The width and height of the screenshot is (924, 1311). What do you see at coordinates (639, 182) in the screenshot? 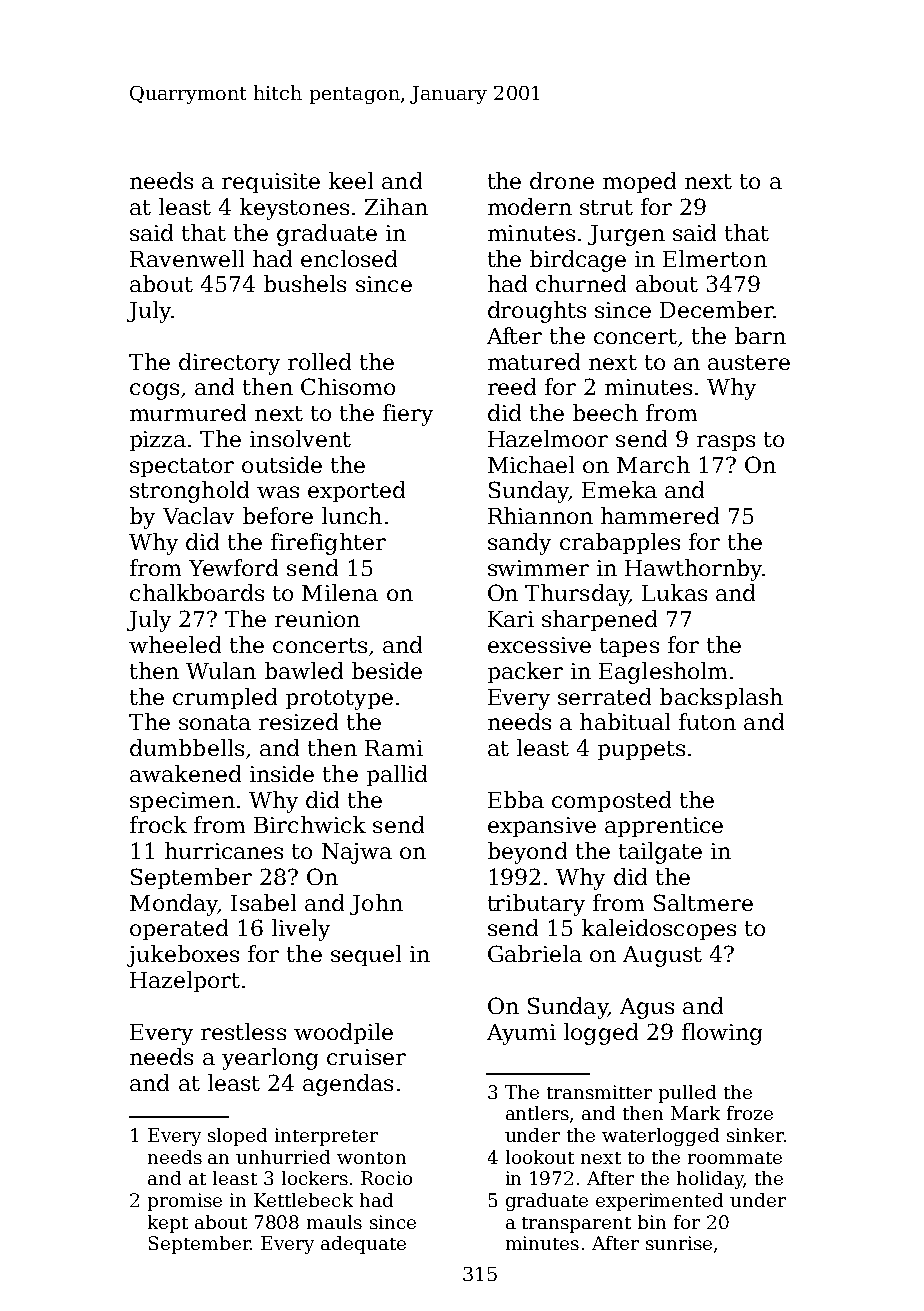
I see `moped` at bounding box center [639, 182].
